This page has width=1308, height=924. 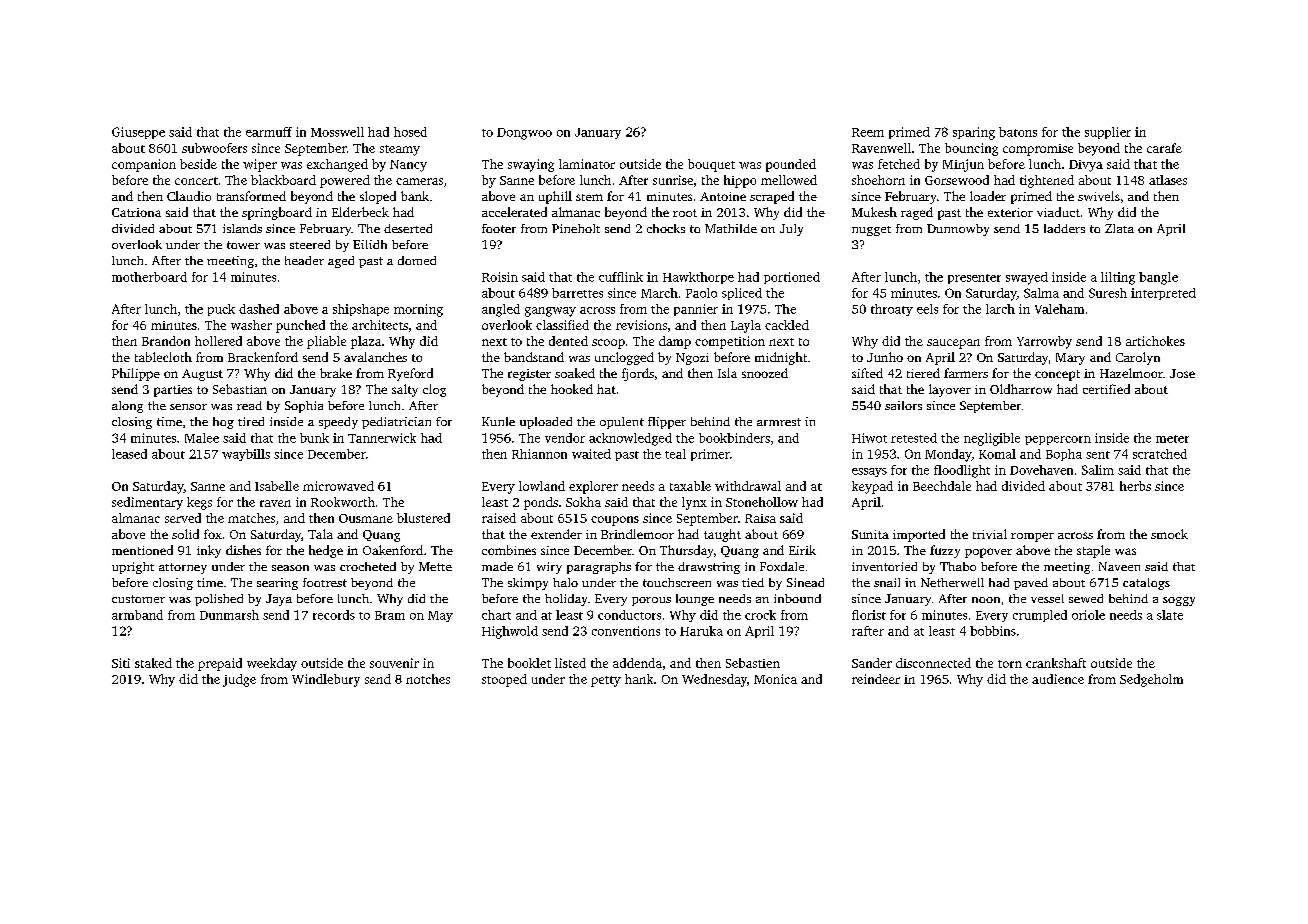 What do you see at coordinates (129, 454) in the page?
I see `leased` at bounding box center [129, 454].
